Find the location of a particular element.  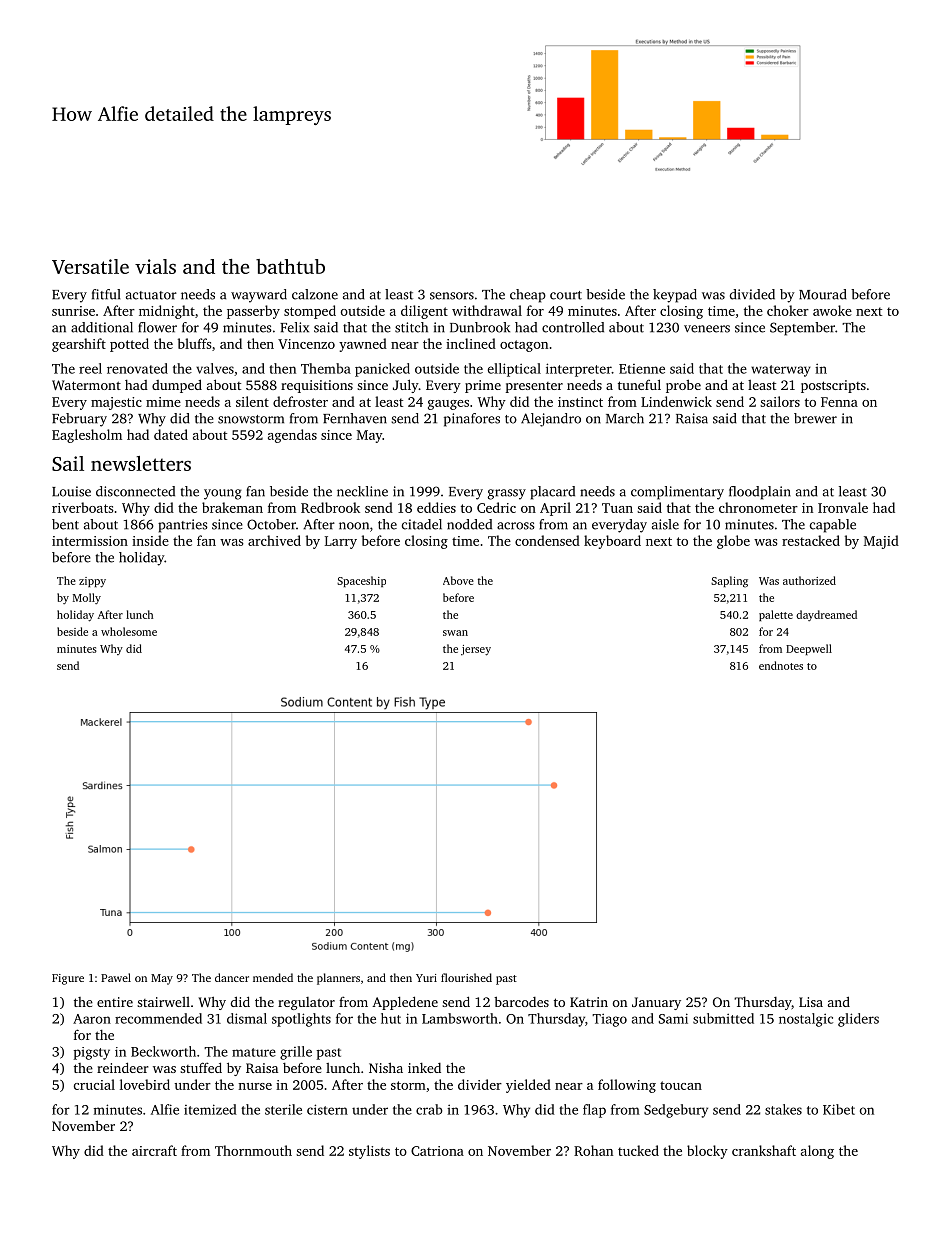

sunrise is located at coordinates (73, 311).
